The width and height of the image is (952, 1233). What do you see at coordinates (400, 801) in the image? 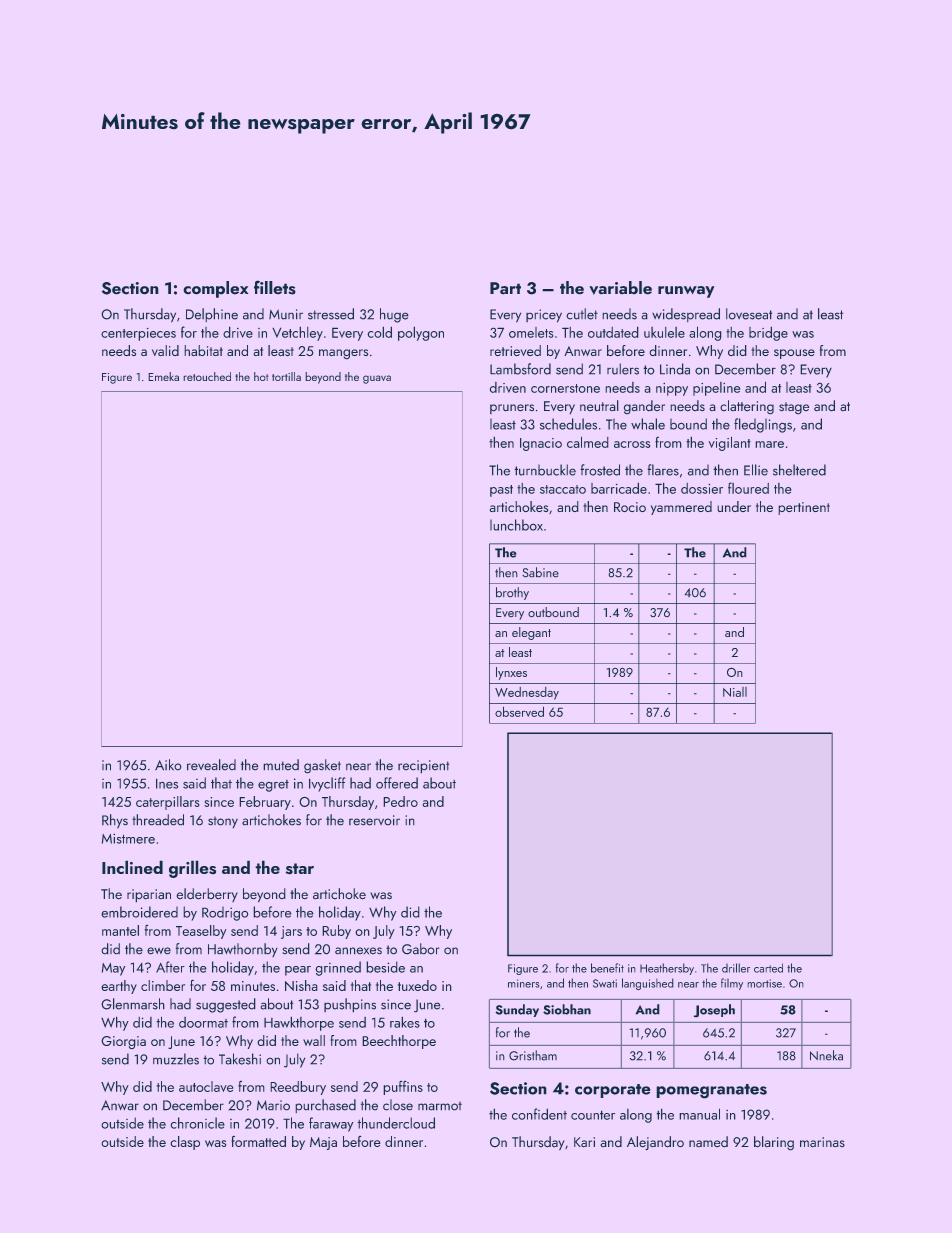
I see `Pedro` at bounding box center [400, 801].
